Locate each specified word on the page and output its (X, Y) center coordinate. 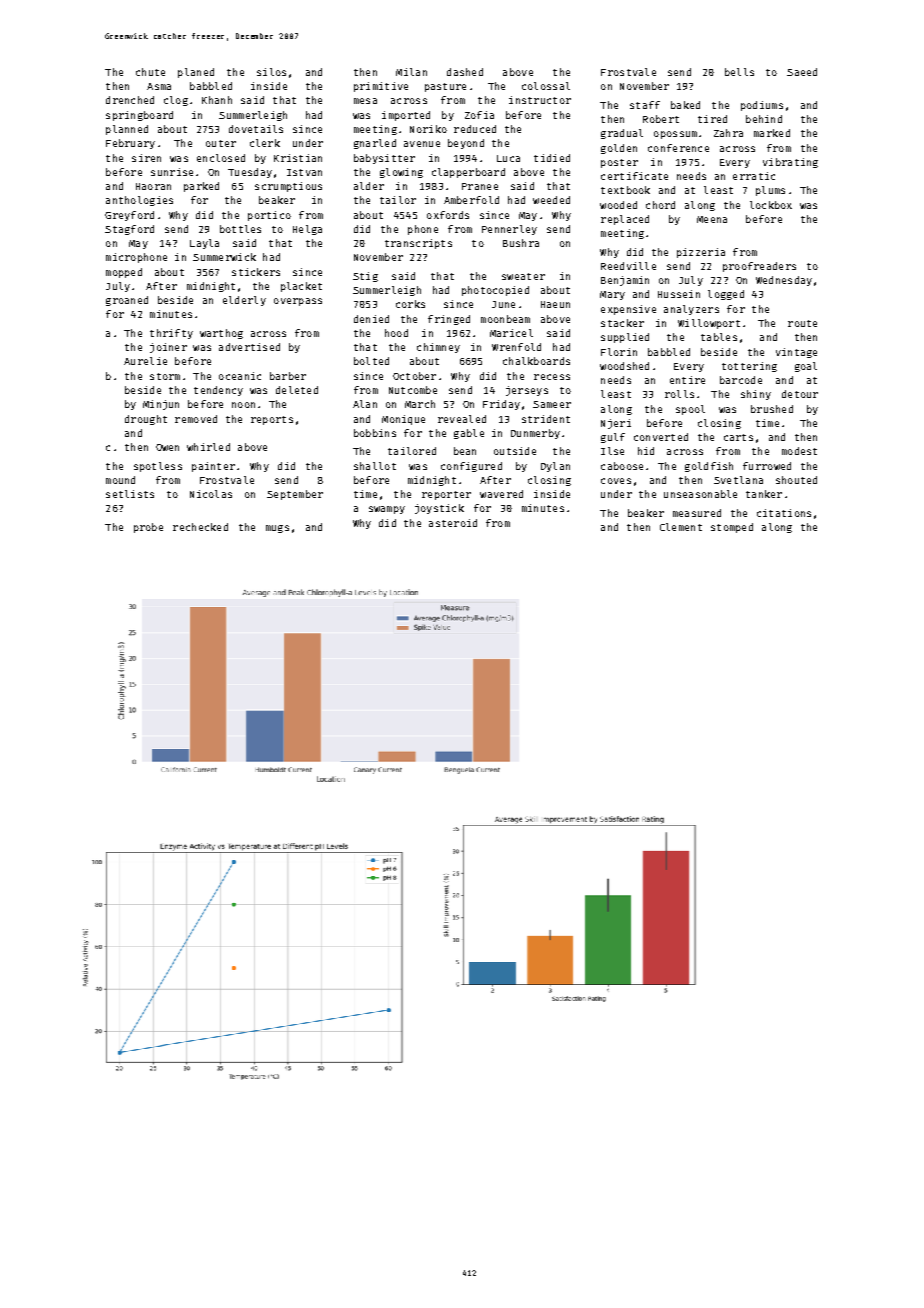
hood (396, 333)
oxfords (448, 215)
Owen (167, 447)
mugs (277, 529)
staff (645, 105)
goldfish (709, 467)
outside (515, 451)
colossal (546, 86)
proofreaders (759, 267)
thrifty (171, 334)
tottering (749, 367)
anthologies (139, 201)
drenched (130, 100)
